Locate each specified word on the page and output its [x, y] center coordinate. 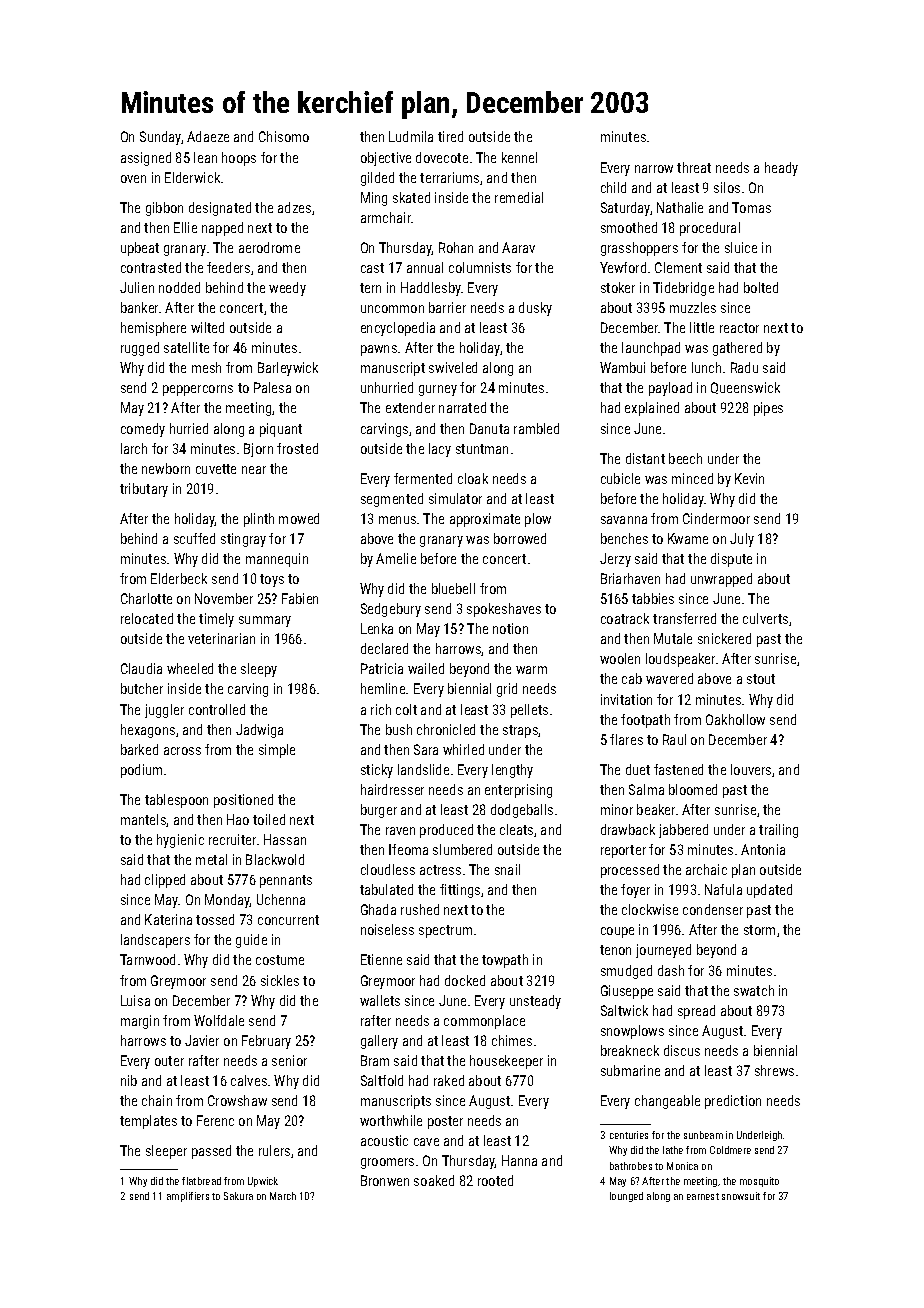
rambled [536, 428]
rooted [495, 1180]
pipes [768, 409]
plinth [259, 520]
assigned [146, 159]
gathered [737, 349]
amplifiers [188, 1197]
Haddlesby [431, 289]
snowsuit [741, 1196]
